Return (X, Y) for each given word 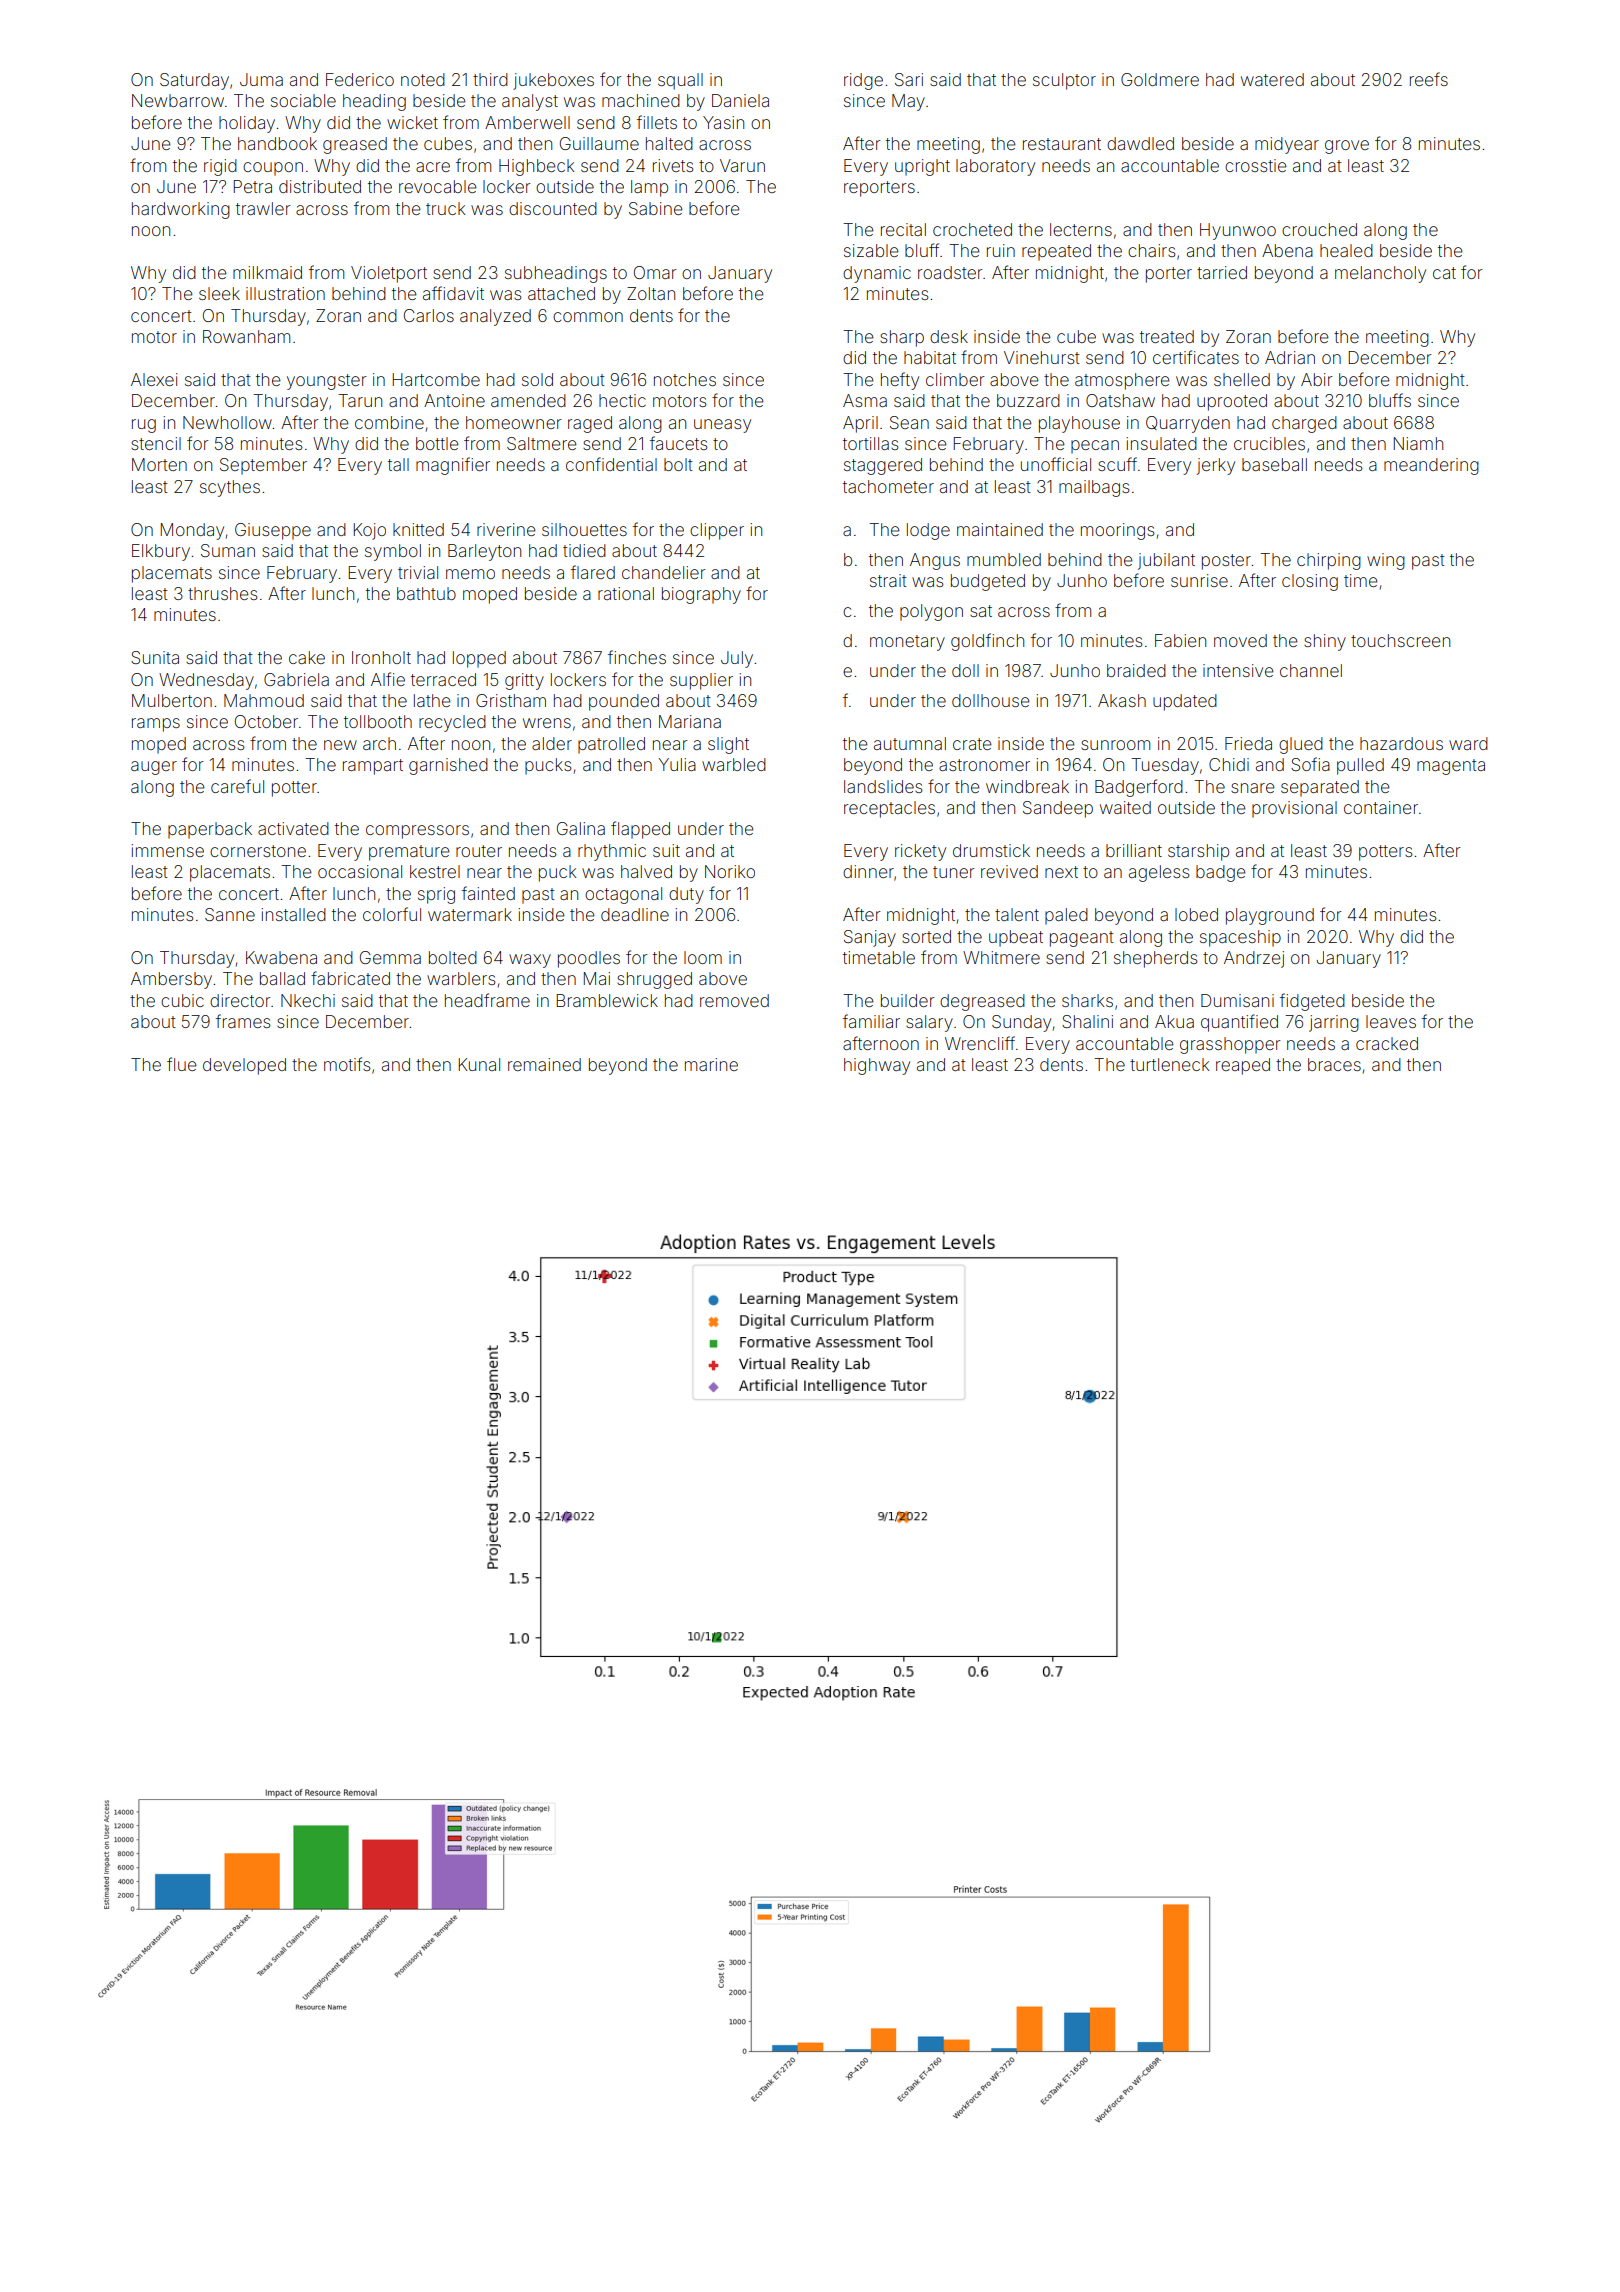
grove (1347, 147)
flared (593, 572)
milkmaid (267, 272)
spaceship (1240, 938)
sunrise (1199, 580)
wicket (412, 122)
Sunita (155, 657)
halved (646, 871)
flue (182, 1064)
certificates (1196, 357)
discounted (553, 208)
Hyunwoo (1238, 231)
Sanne (230, 914)
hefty (900, 381)
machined (641, 100)
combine (389, 422)
